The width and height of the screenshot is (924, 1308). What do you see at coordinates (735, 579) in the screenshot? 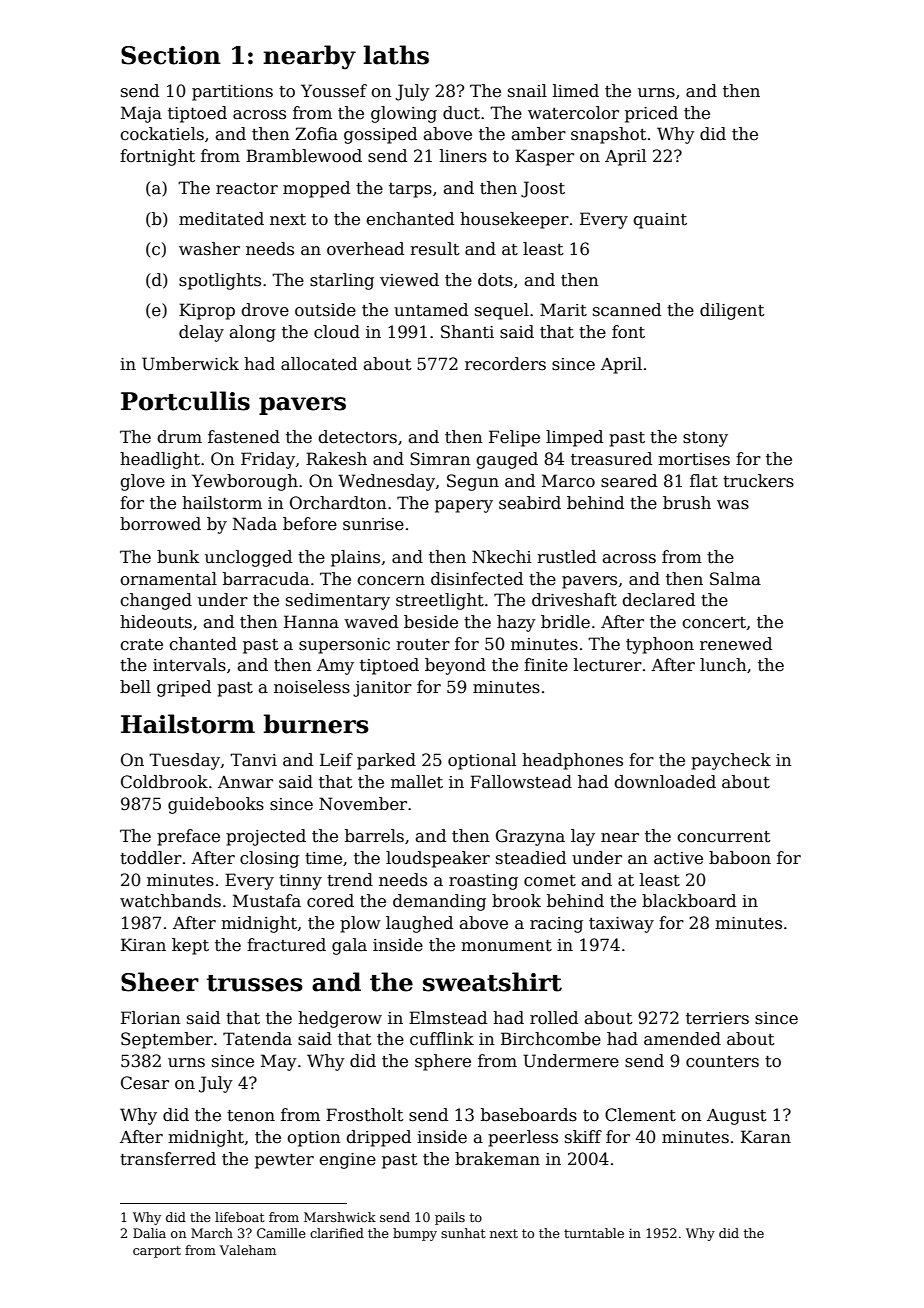
I see `Salma` at bounding box center [735, 579].
